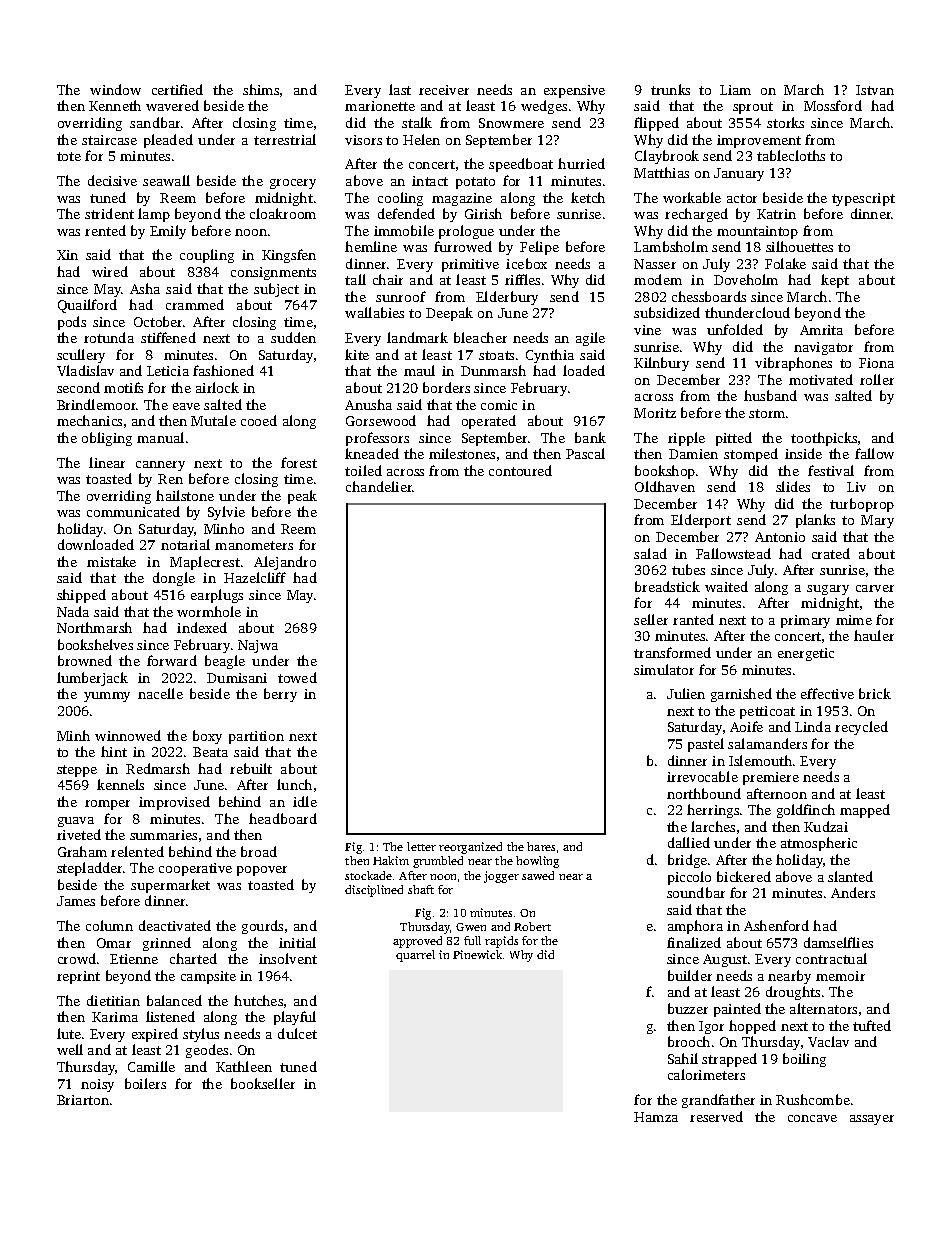  Describe the element at coordinates (821, 330) in the page. I see `Amrita` at that location.
